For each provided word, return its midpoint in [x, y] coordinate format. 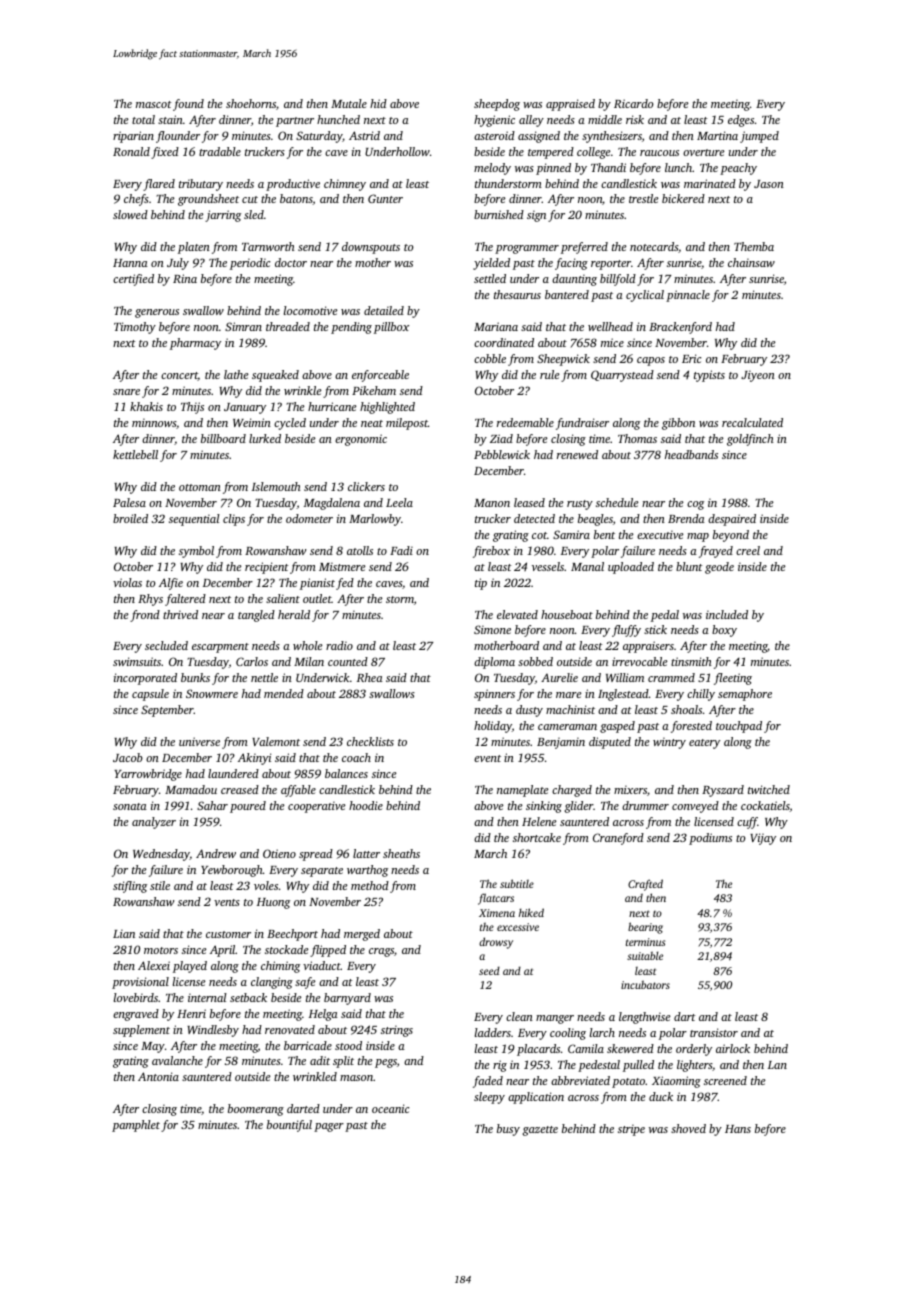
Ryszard [723, 791]
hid [378, 103]
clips [234, 520]
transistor [714, 1032]
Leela [399, 502]
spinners [494, 695]
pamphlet [136, 1126]
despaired [732, 520]
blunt [689, 566]
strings [397, 1031]
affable [298, 791]
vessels [548, 566]
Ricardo [633, 103]
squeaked [275, 376]
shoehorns [251, 103]
